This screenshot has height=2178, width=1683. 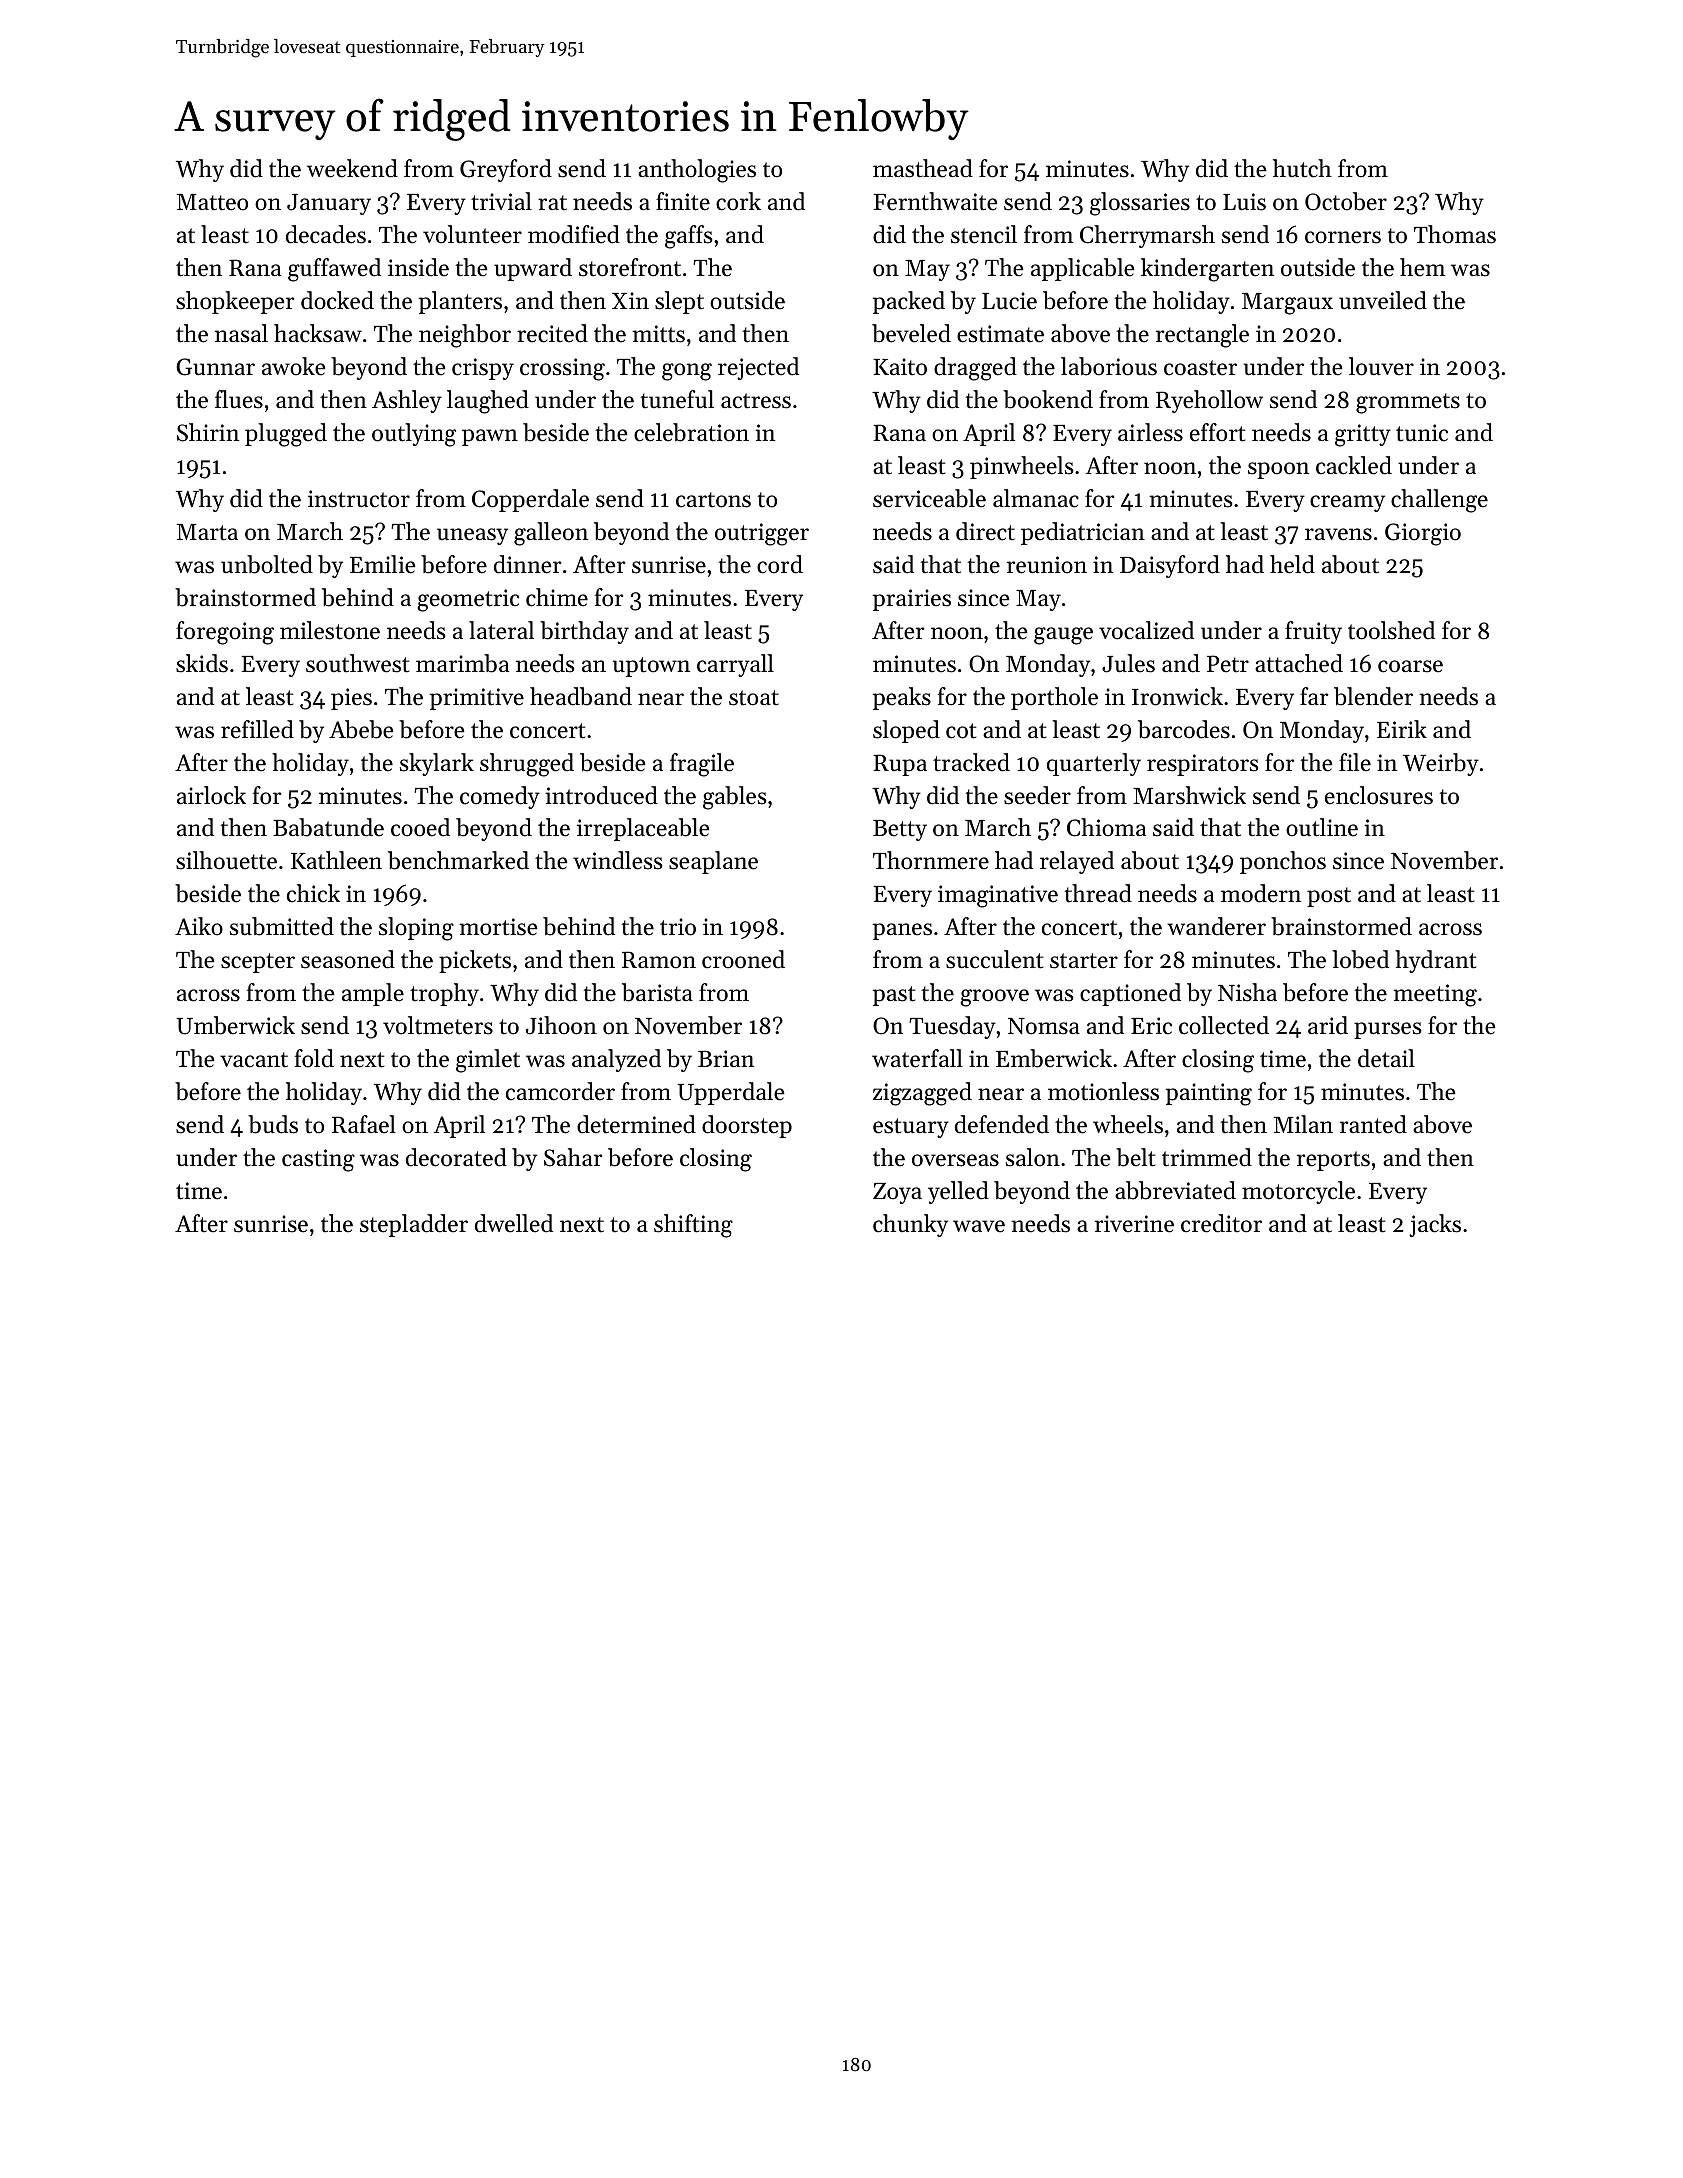 I want to click on weekend, so click(x=352, y=168).
